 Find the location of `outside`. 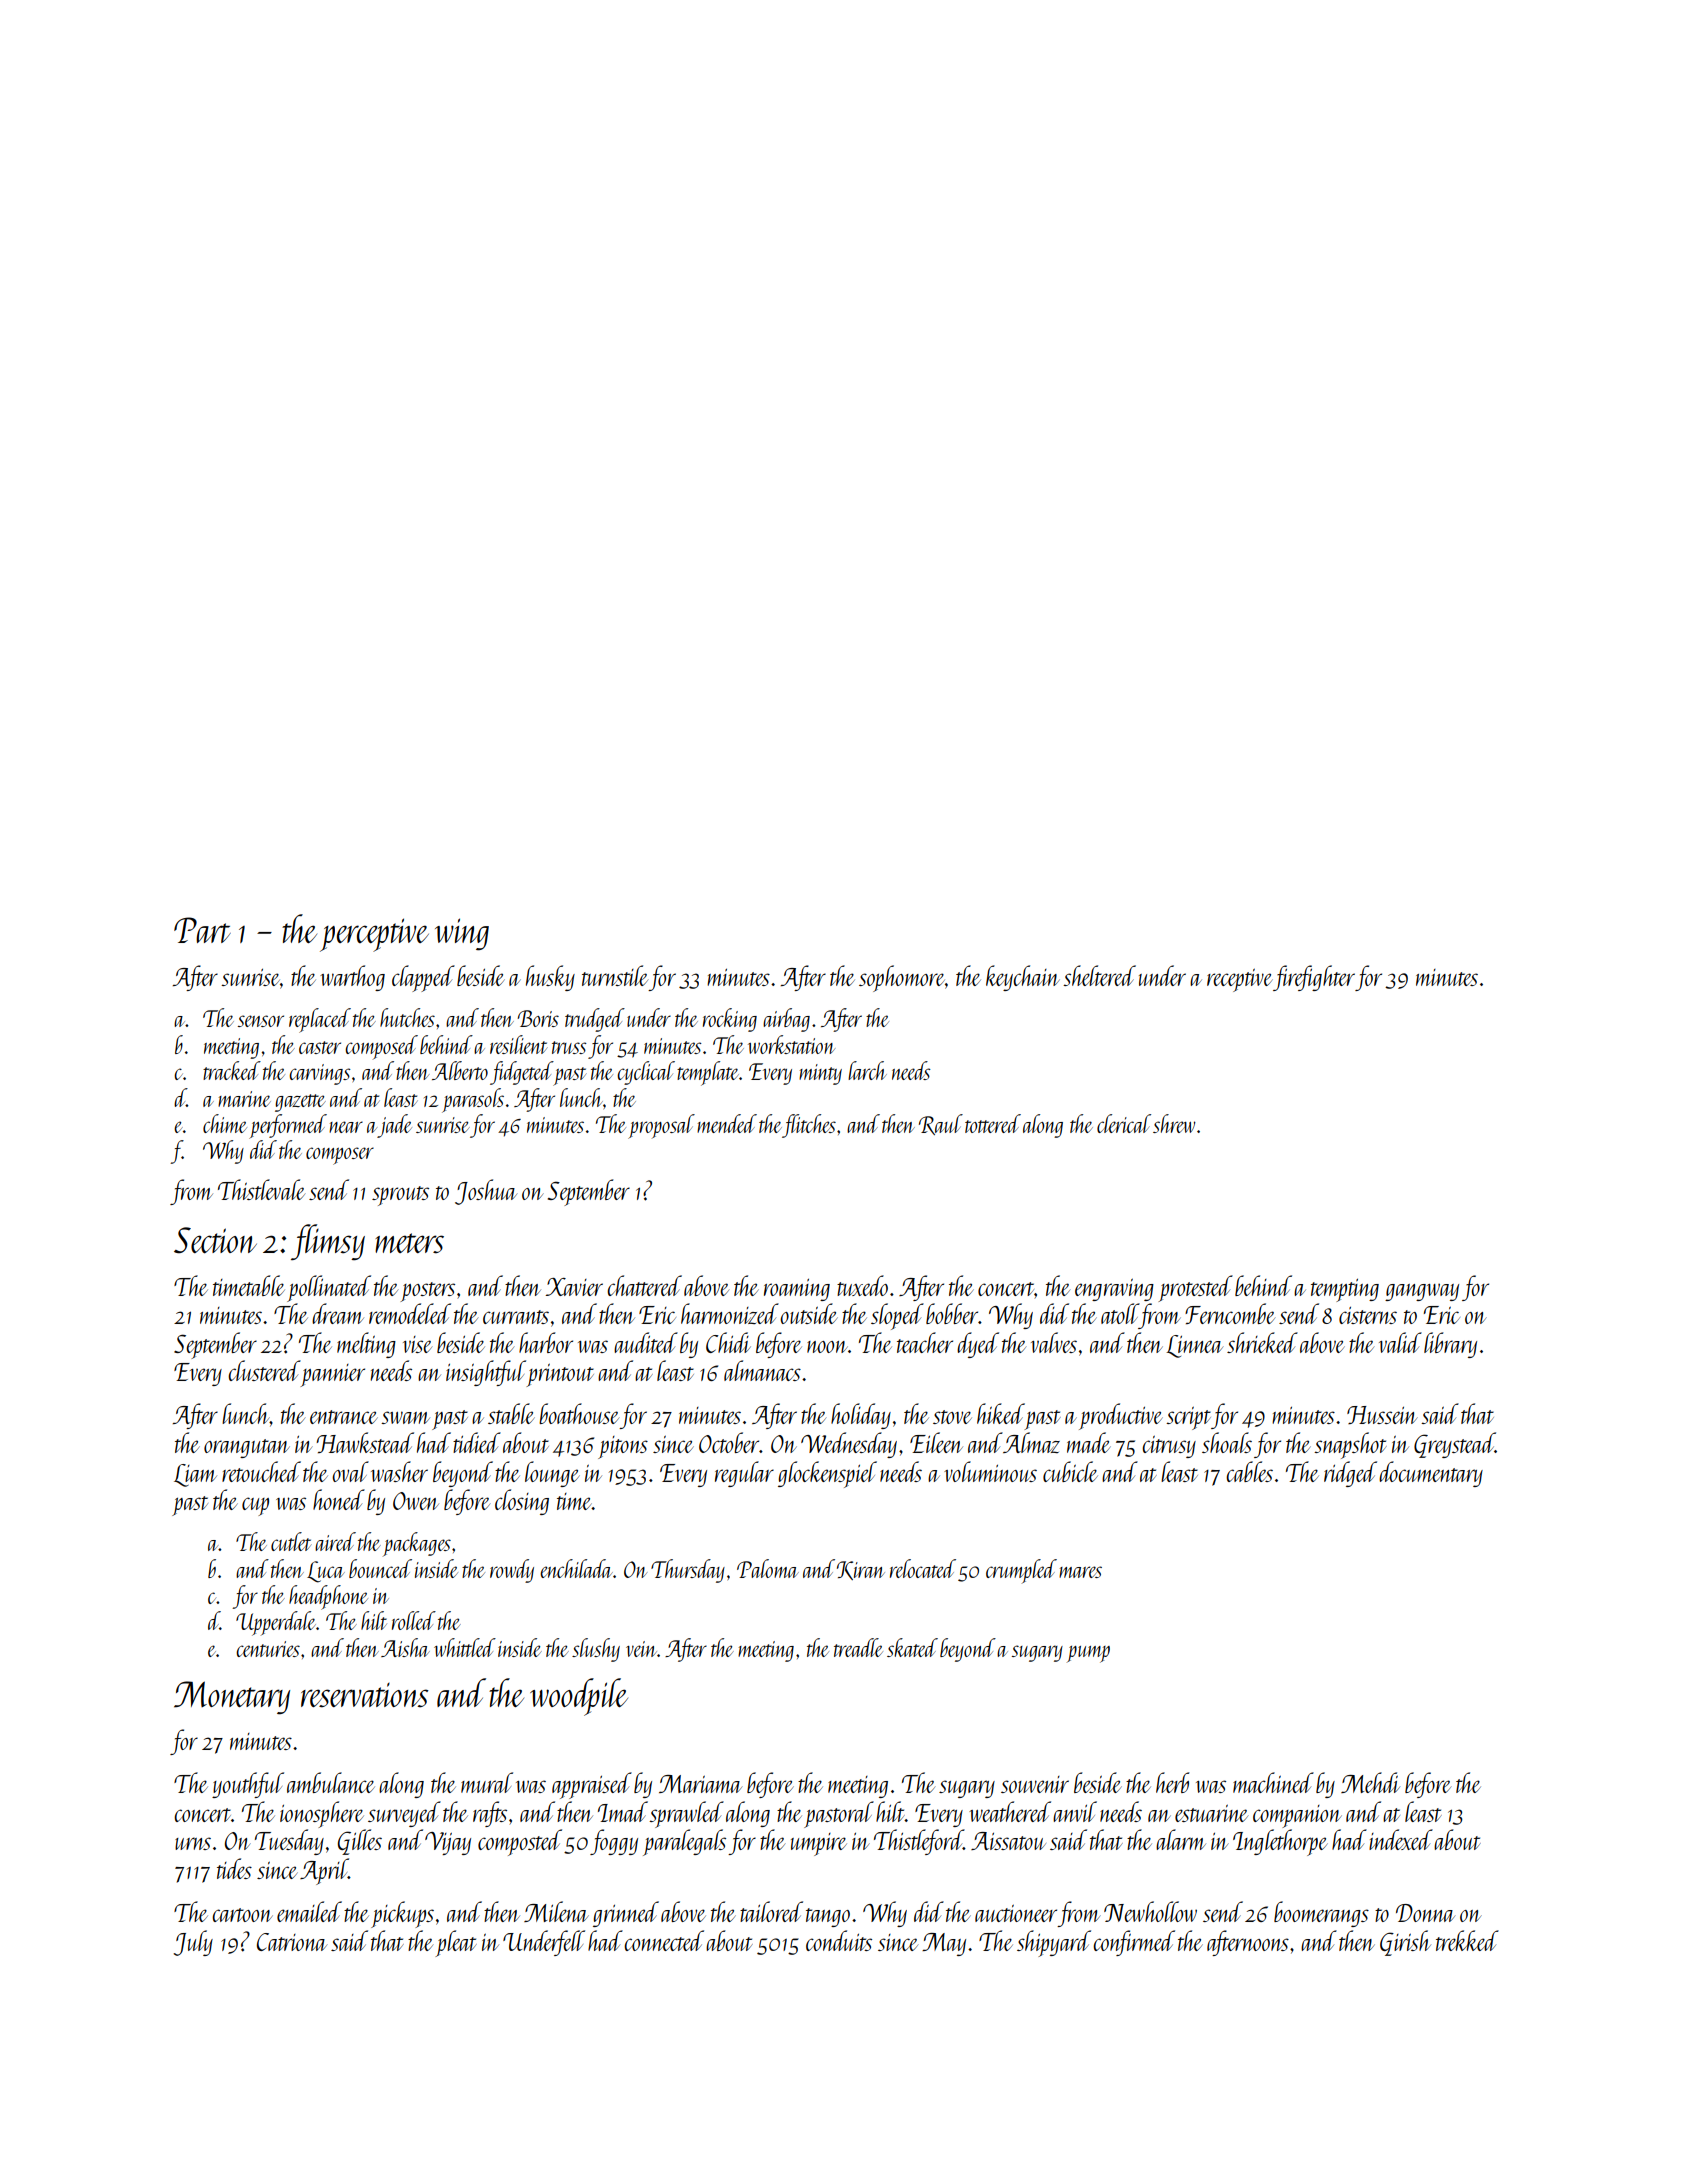

outside is located at coordinates (809, 1313).
